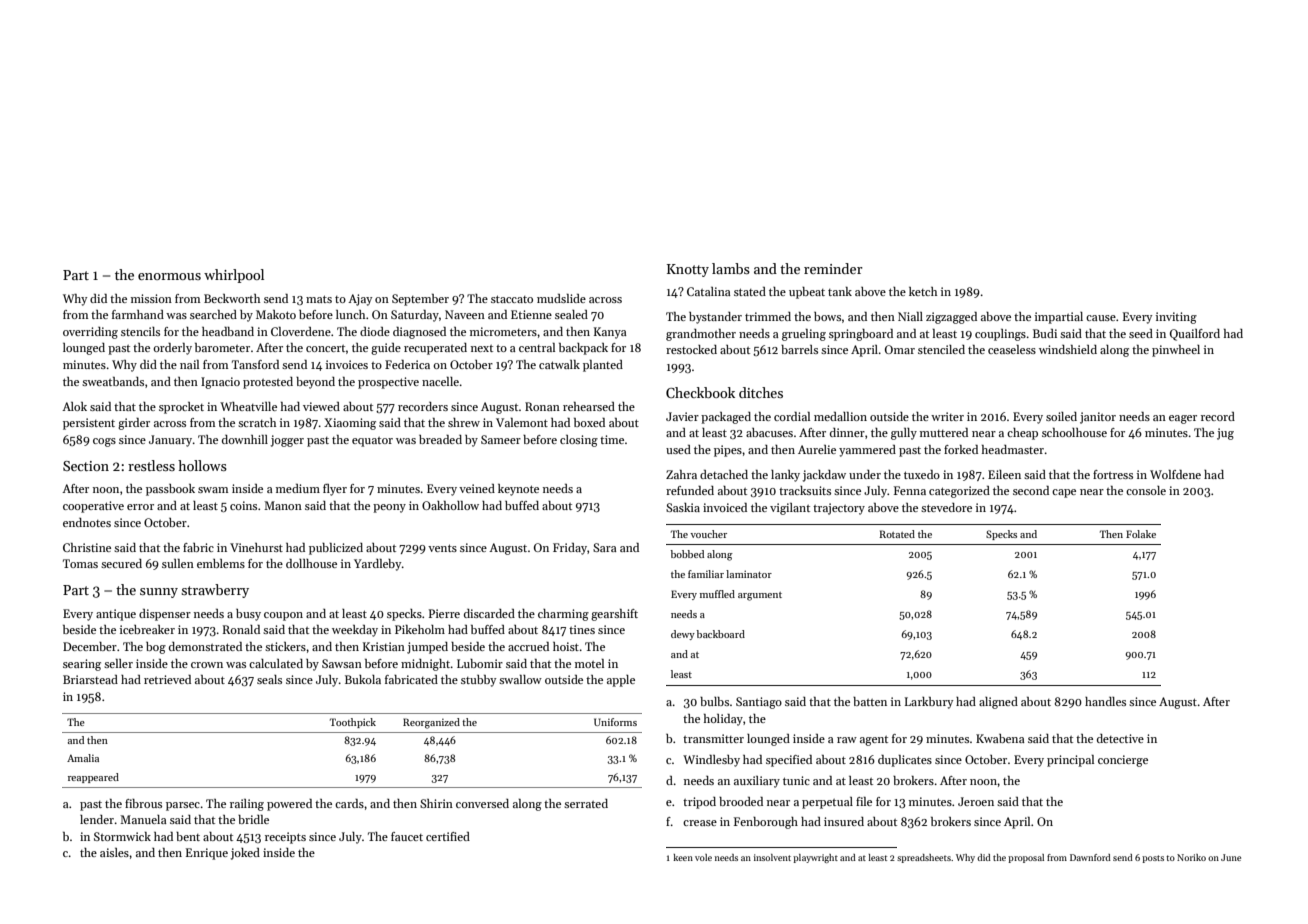  I want to click on stickers, so click(285, 646).
